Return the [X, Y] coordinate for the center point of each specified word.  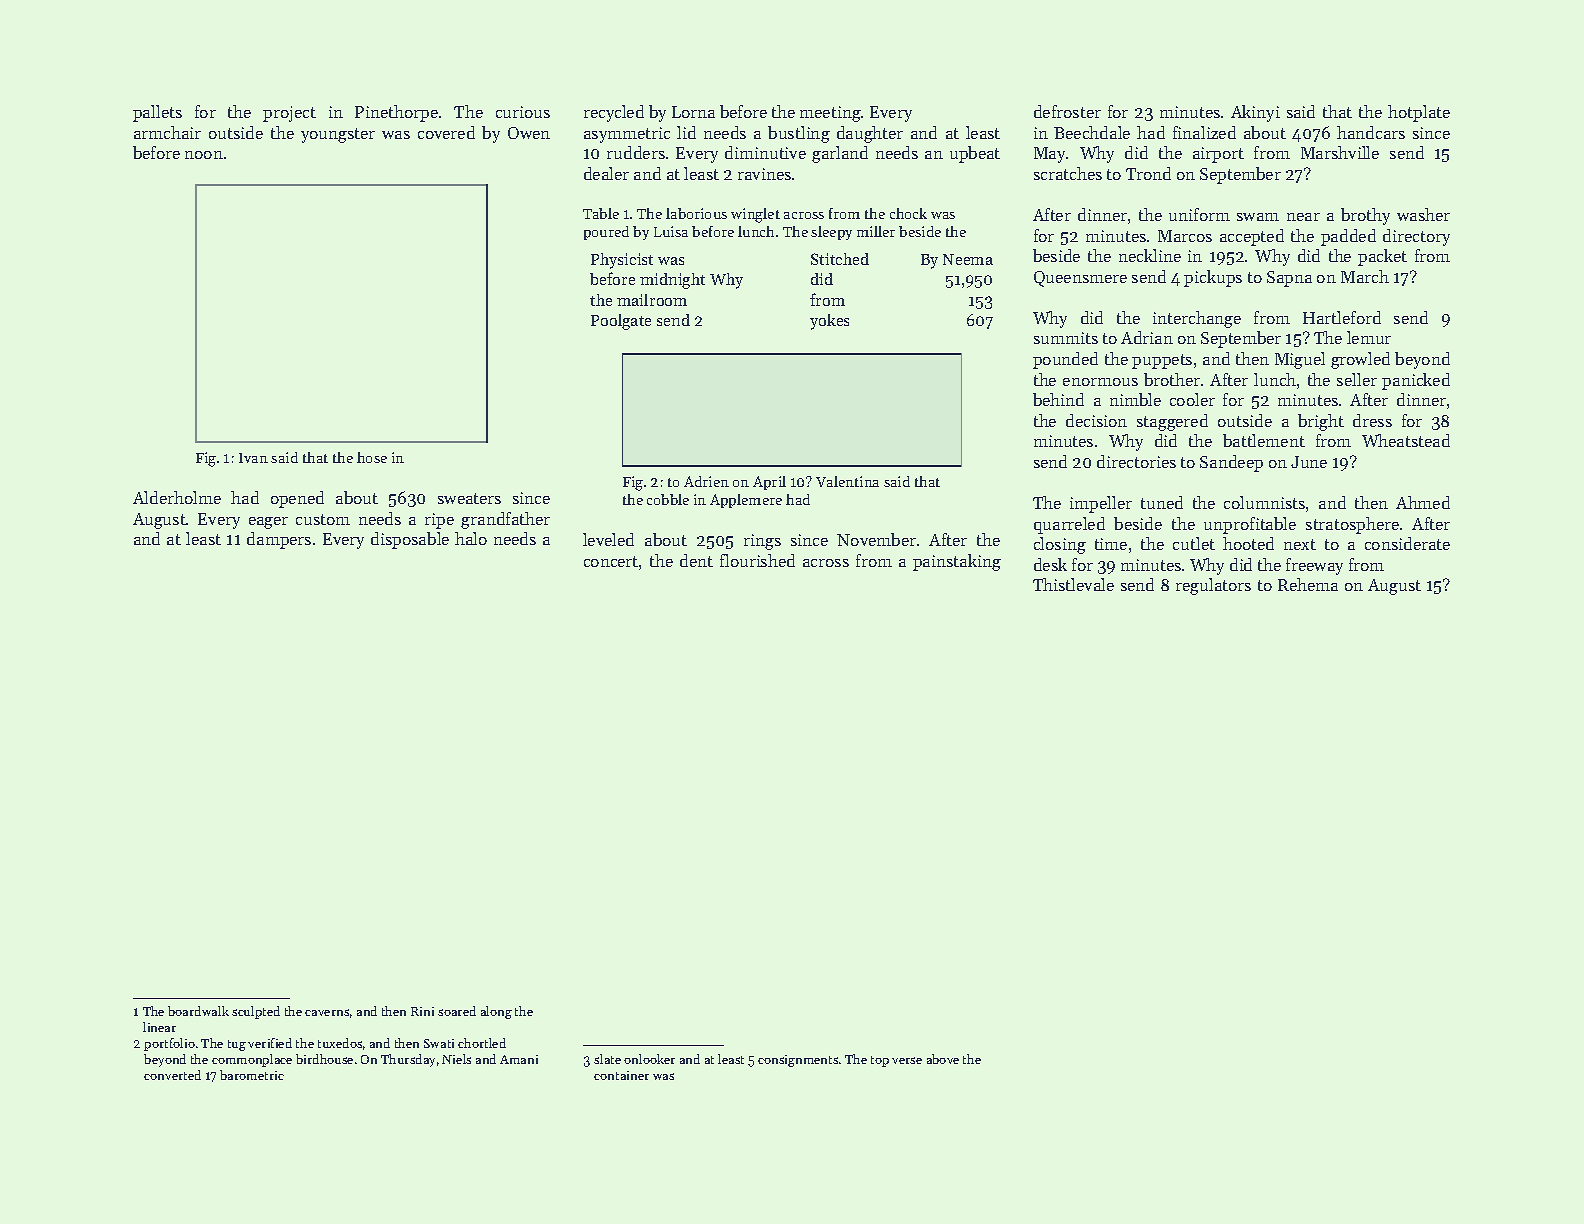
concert [611, 561]
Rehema [1308, 584]
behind [1058, 399]
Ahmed [1423, 502]
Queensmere [1080, 279]
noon [204, 155]
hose [372, 457]
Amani [519, 1059]
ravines [764, 174]
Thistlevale [1073, 584]
